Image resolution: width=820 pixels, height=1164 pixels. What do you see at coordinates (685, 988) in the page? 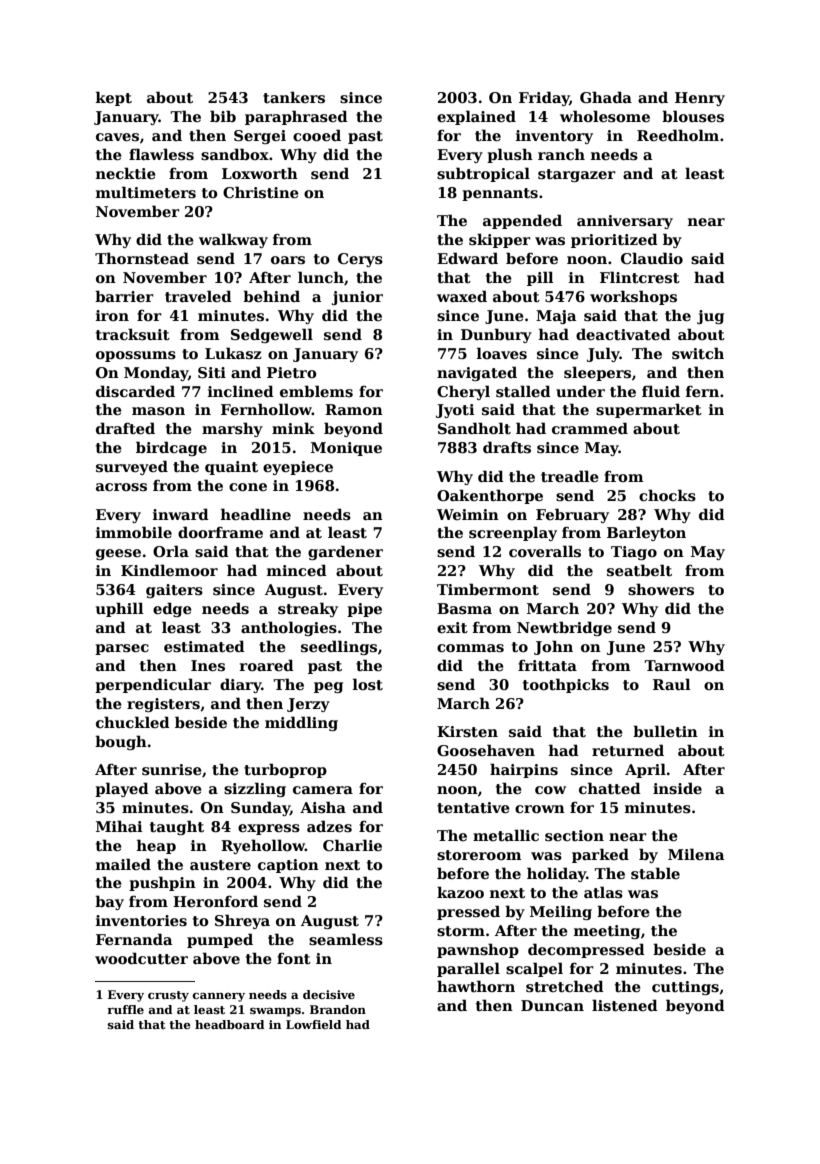
I see `cuttings` at bounding box center [685, 988].
